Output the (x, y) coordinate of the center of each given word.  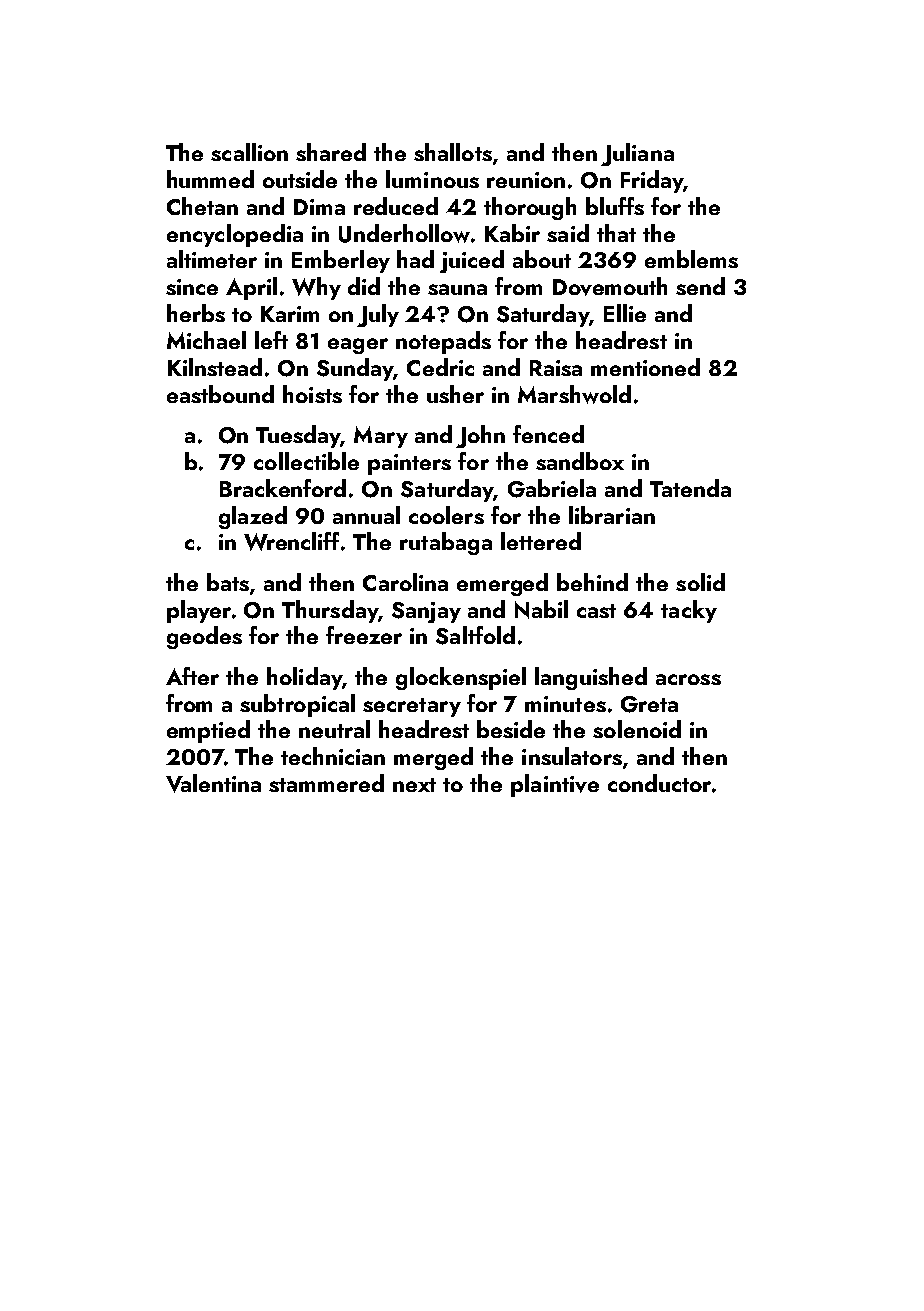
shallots (453, 152)
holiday (304, 678)
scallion (249, 152)
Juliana (637, 154)
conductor (659, 783)
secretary (412, 707)
